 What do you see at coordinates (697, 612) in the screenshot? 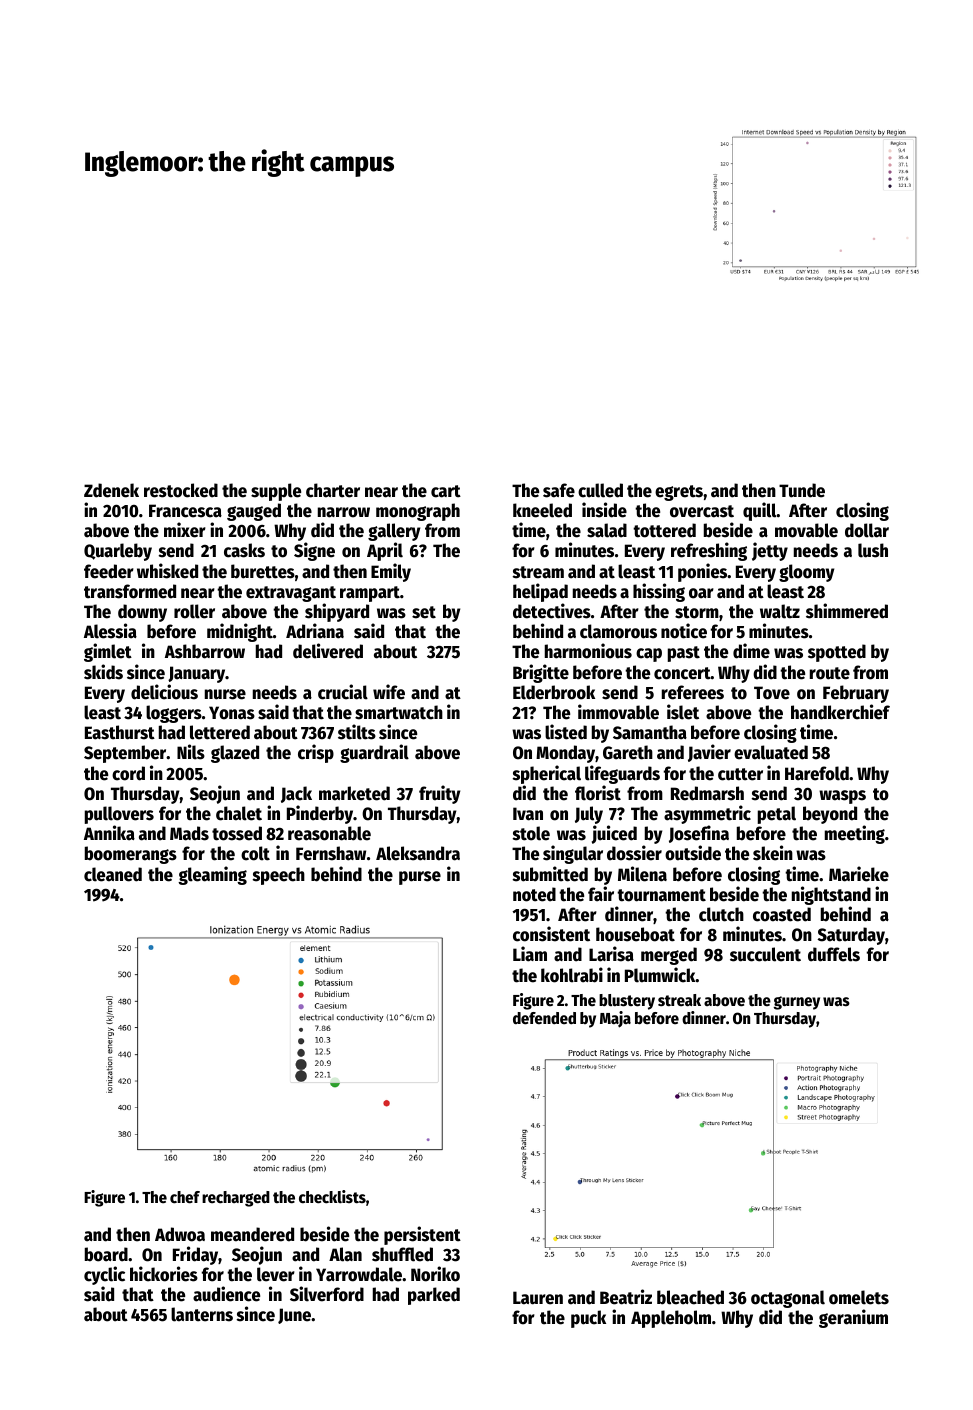
I see `storm` at bounding box center [697, 612].
